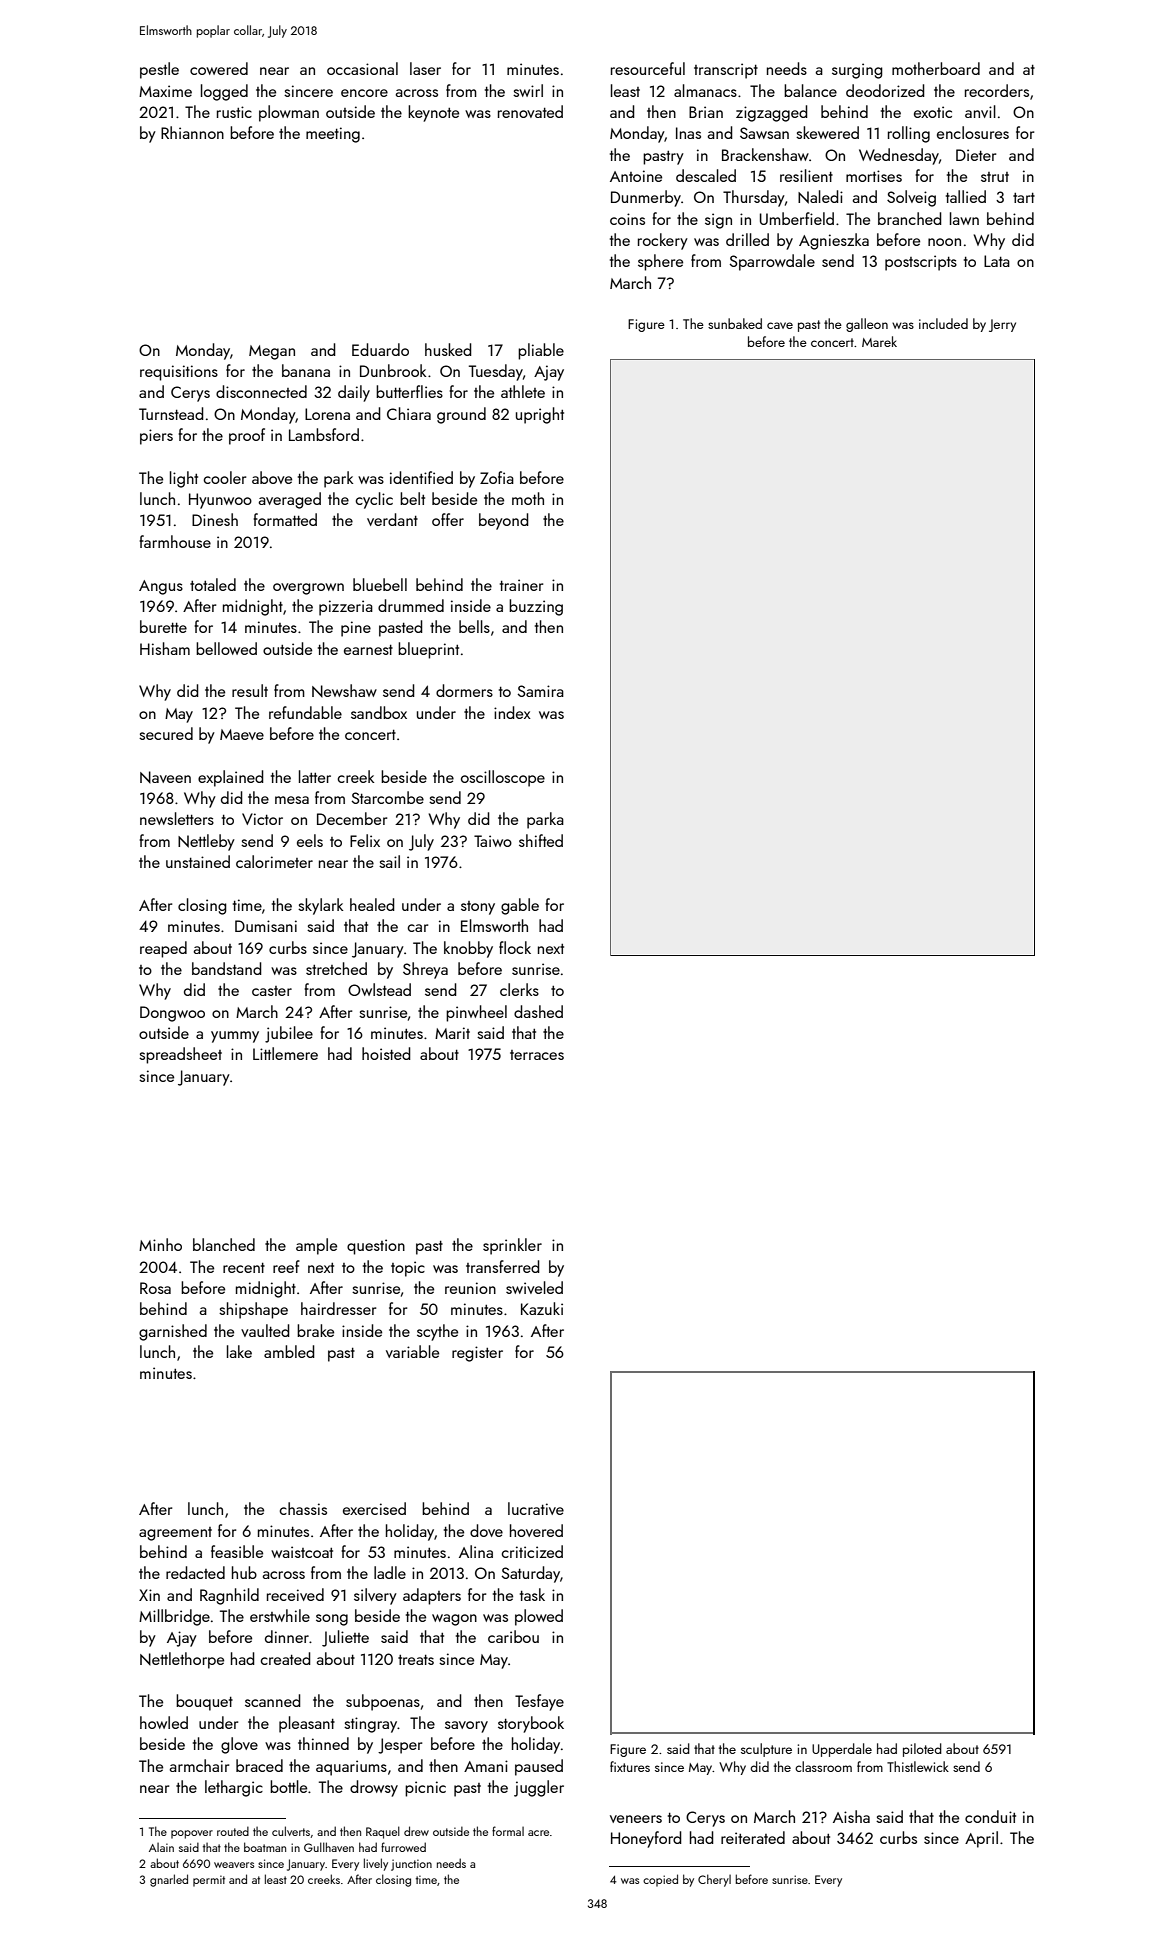 The image size is (1174, 1933). I want to click on Rhiannon, so click(192, 132).
